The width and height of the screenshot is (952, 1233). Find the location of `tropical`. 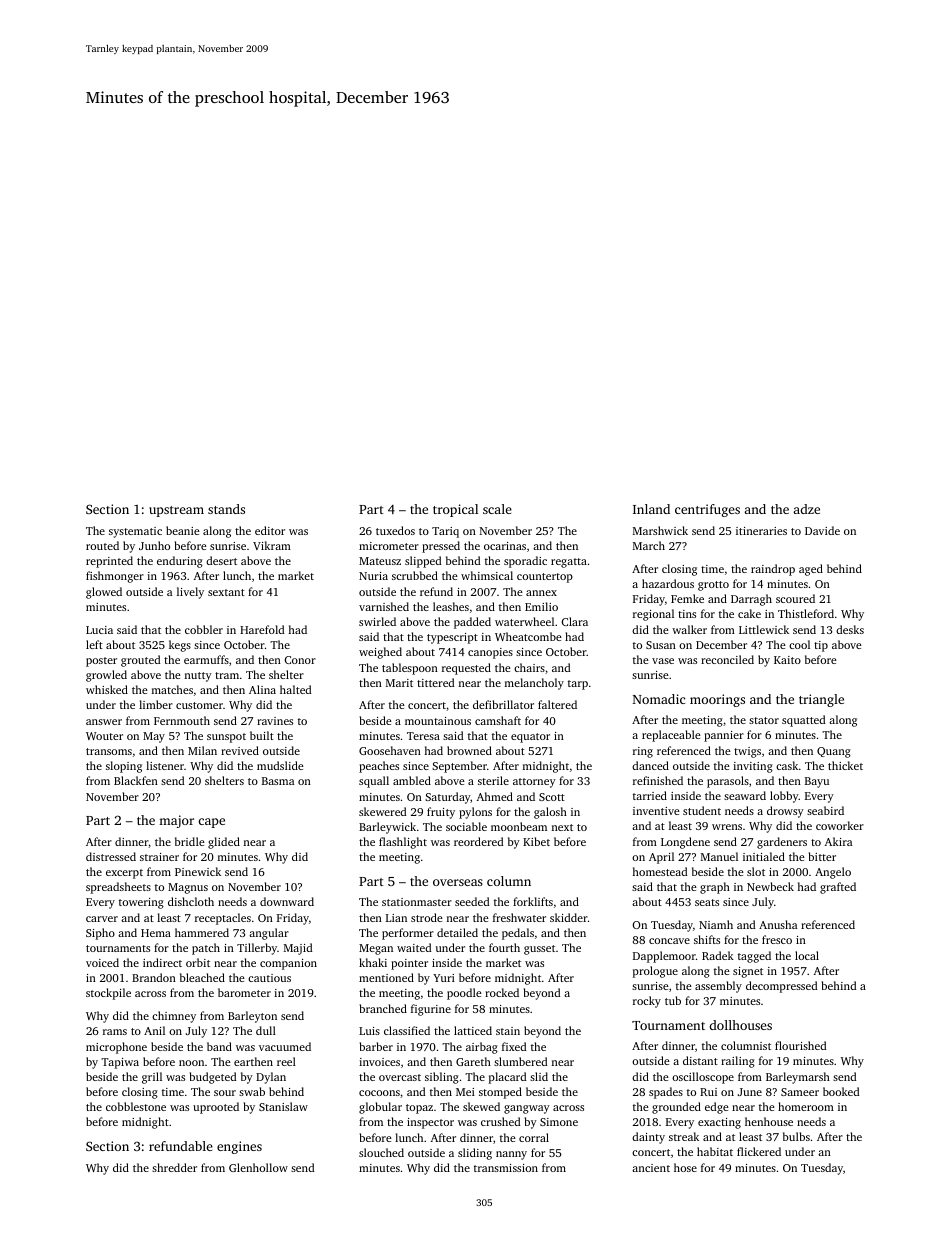

tropical is located at coordinates (455, 510).
